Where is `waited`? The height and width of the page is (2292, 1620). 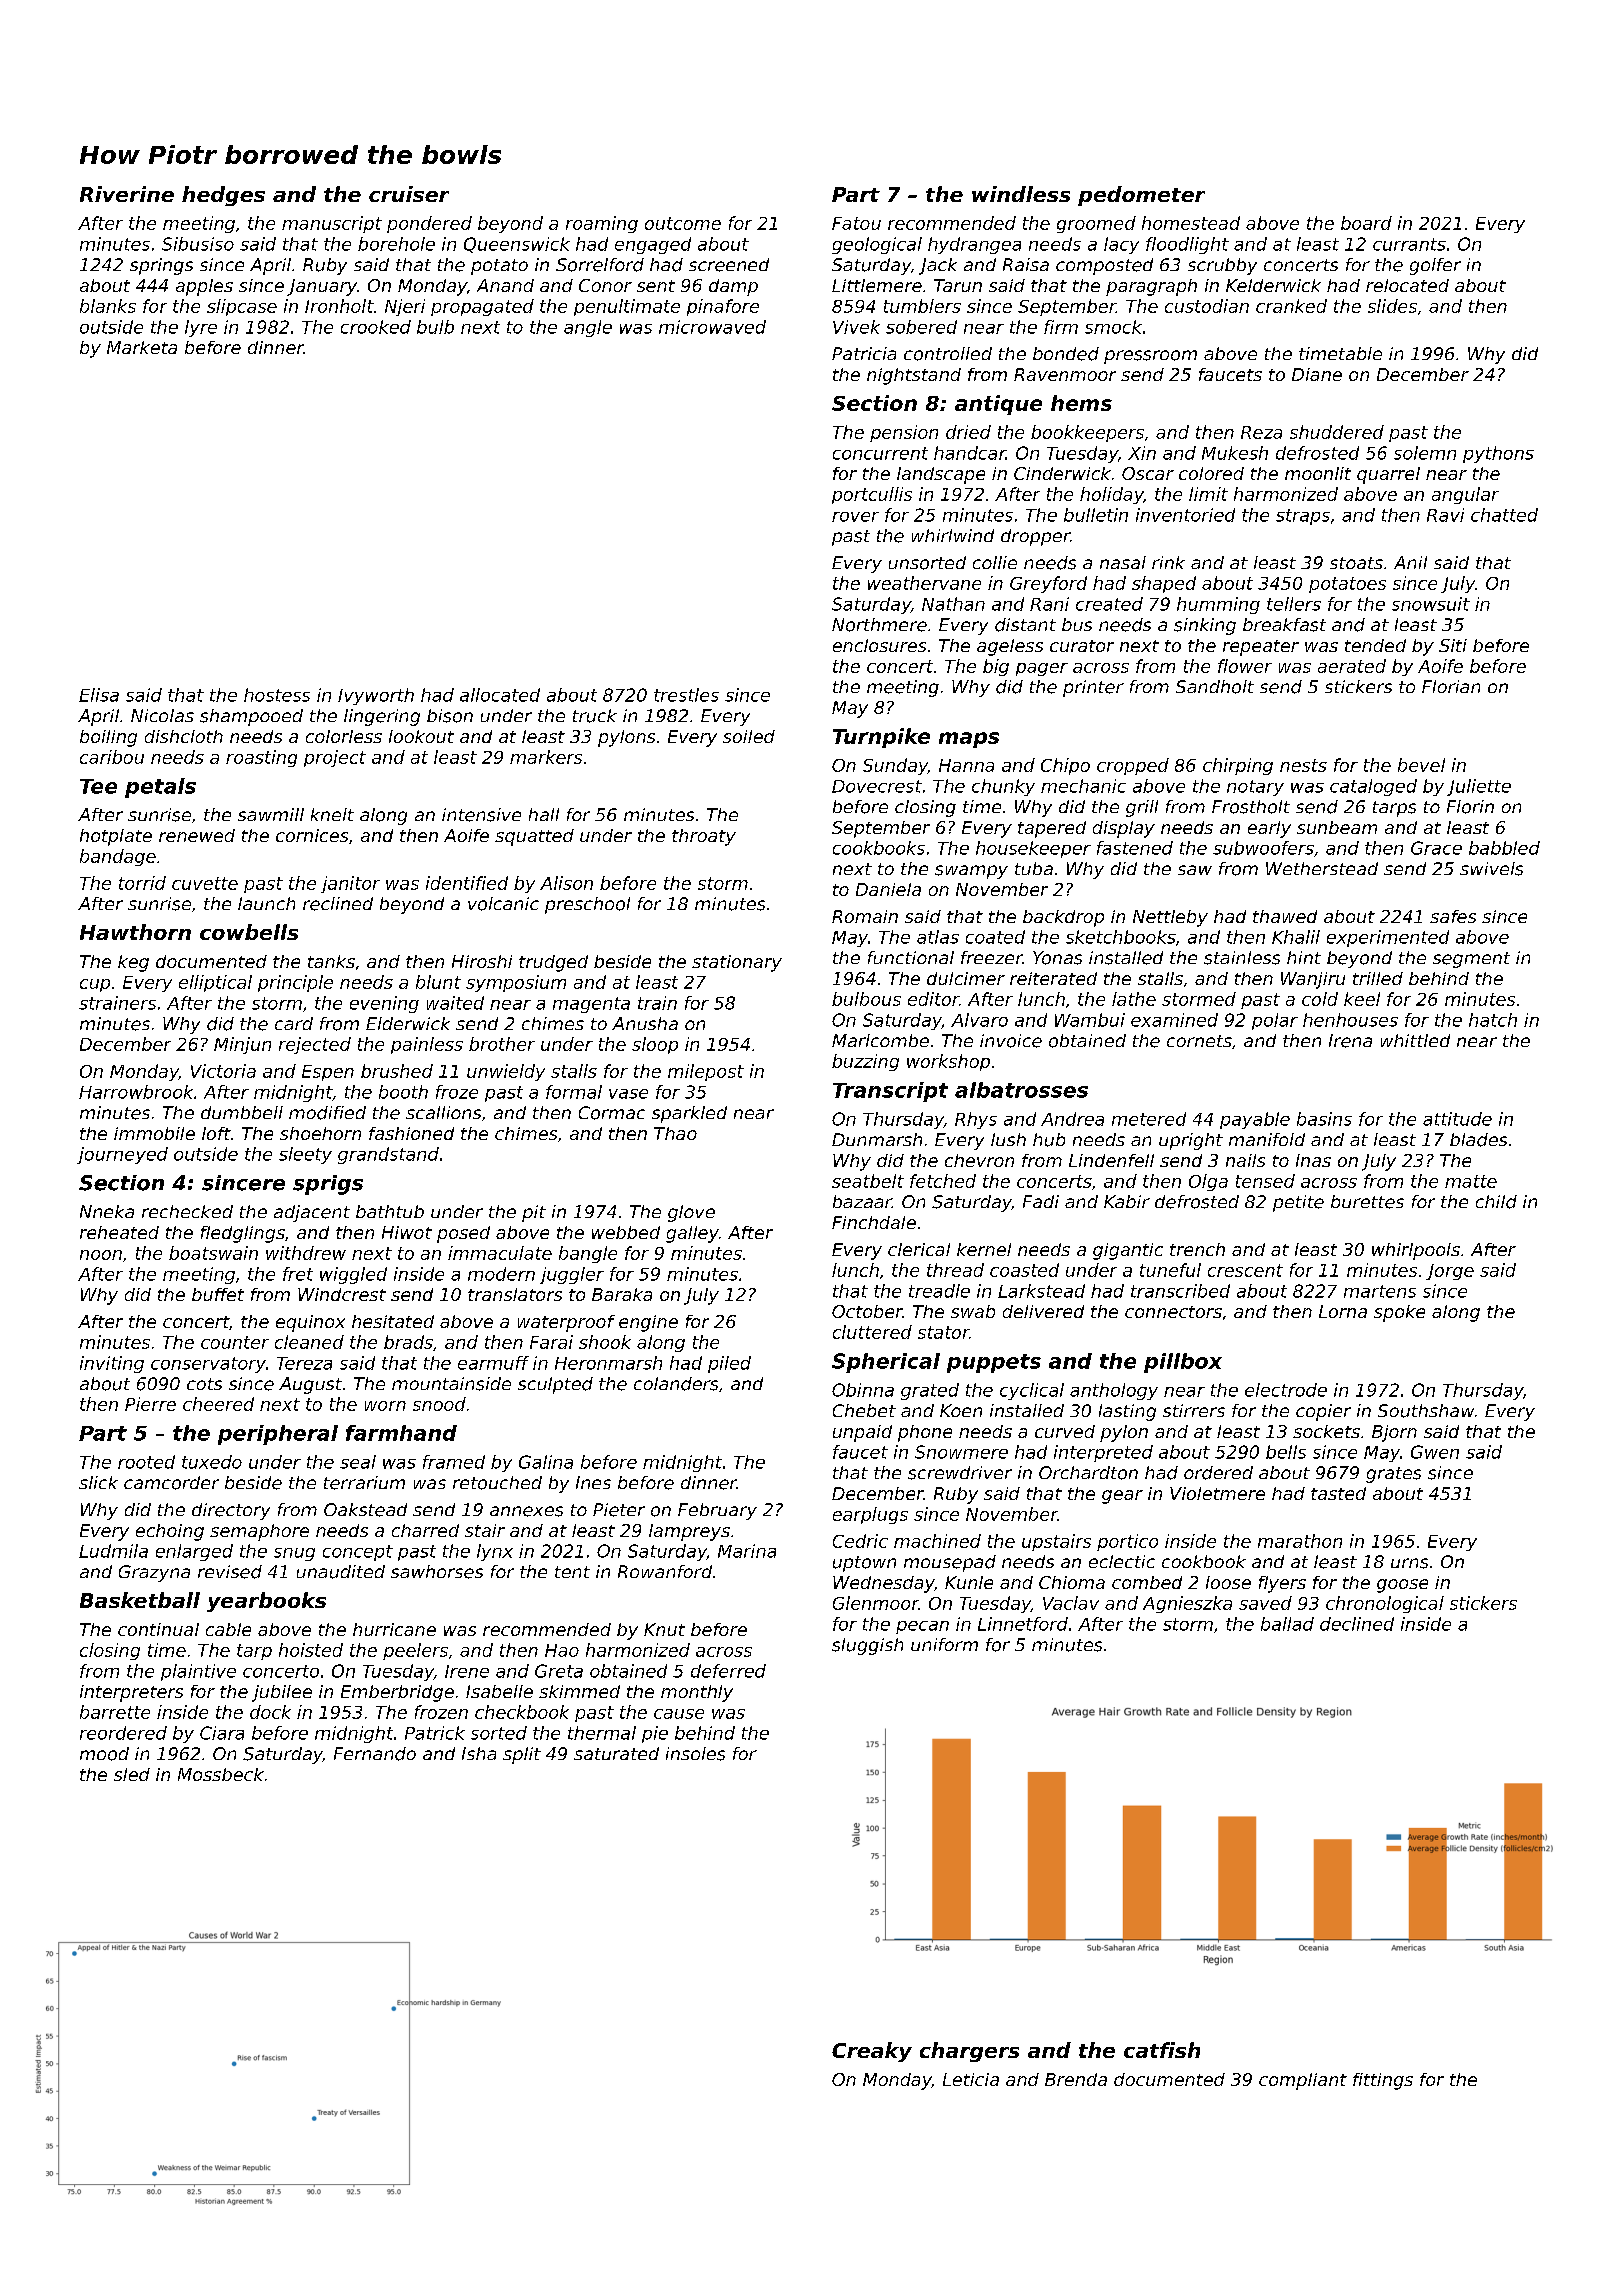
waited is located at coordinates (455, 1003).
